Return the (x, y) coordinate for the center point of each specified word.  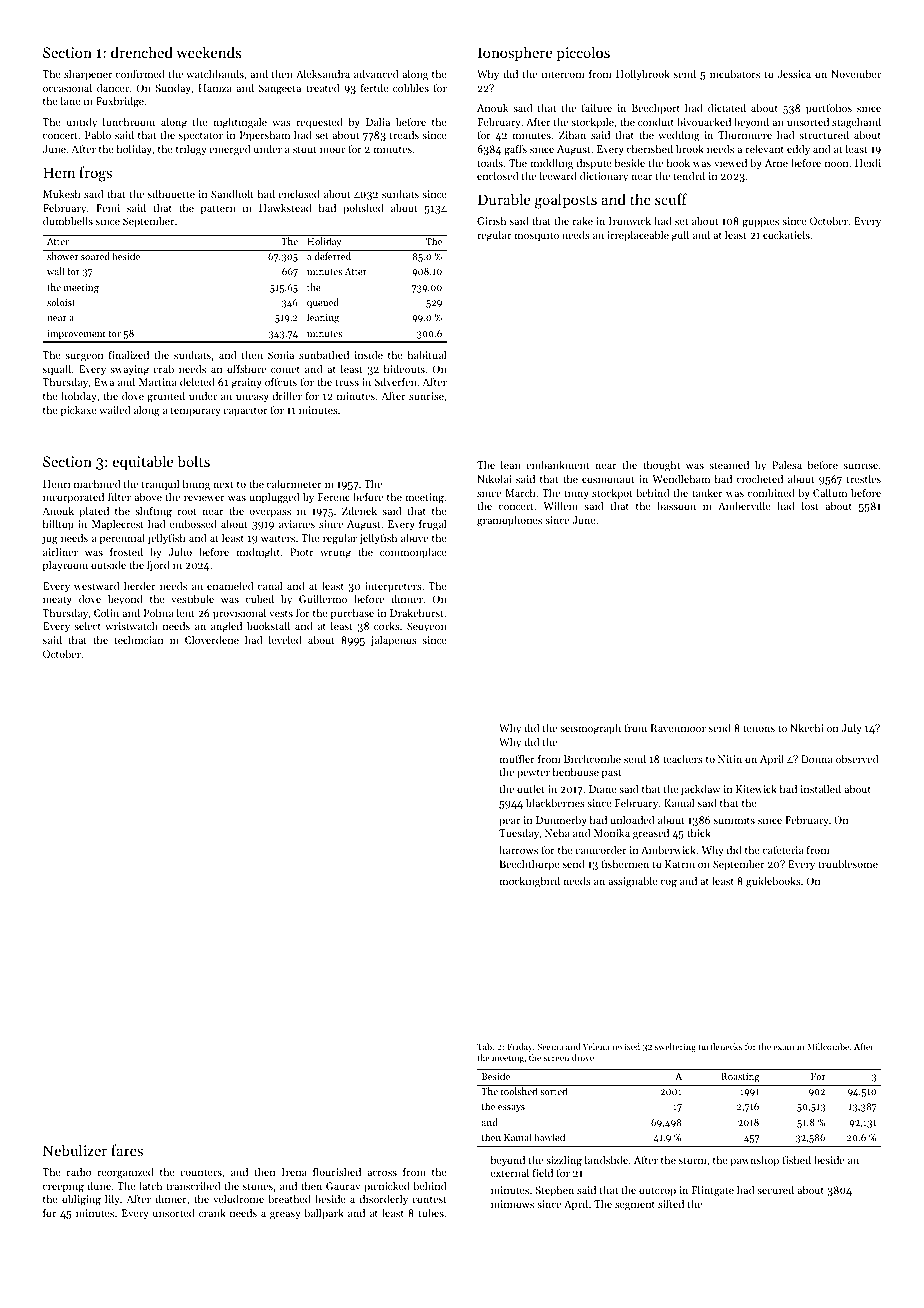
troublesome (848, 863)
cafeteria (783, 849)
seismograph (590, 729)
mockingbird (529, 882)
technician (138, 640)
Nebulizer (75, 1150)
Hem (59, 172)
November (856, 73)
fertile (375, 87)
